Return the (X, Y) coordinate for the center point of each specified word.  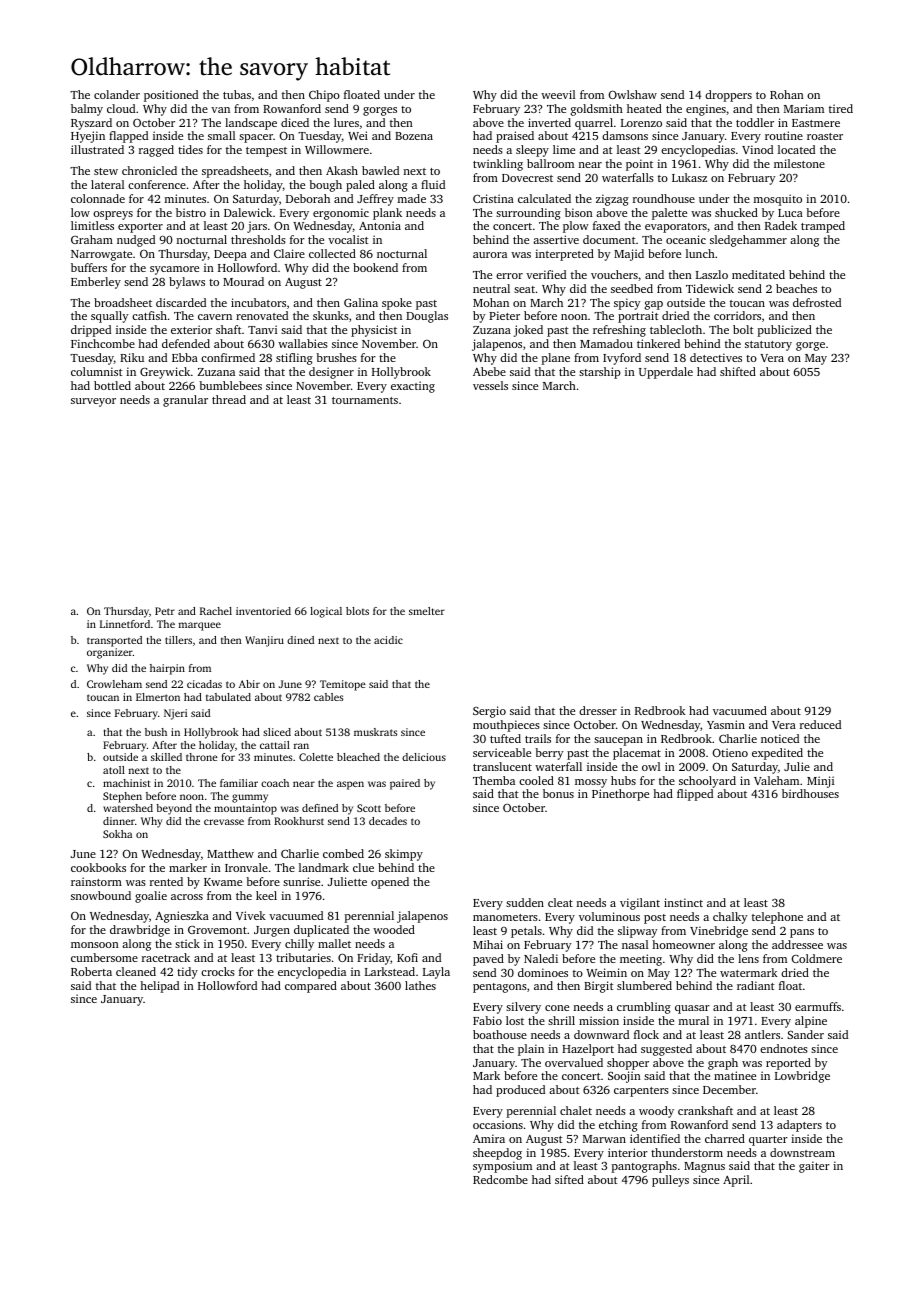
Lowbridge (802, 1077)
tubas (237, 94)
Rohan (787, 94)
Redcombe (500, 1179)
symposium (502, 1167)
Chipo (324, 96)
